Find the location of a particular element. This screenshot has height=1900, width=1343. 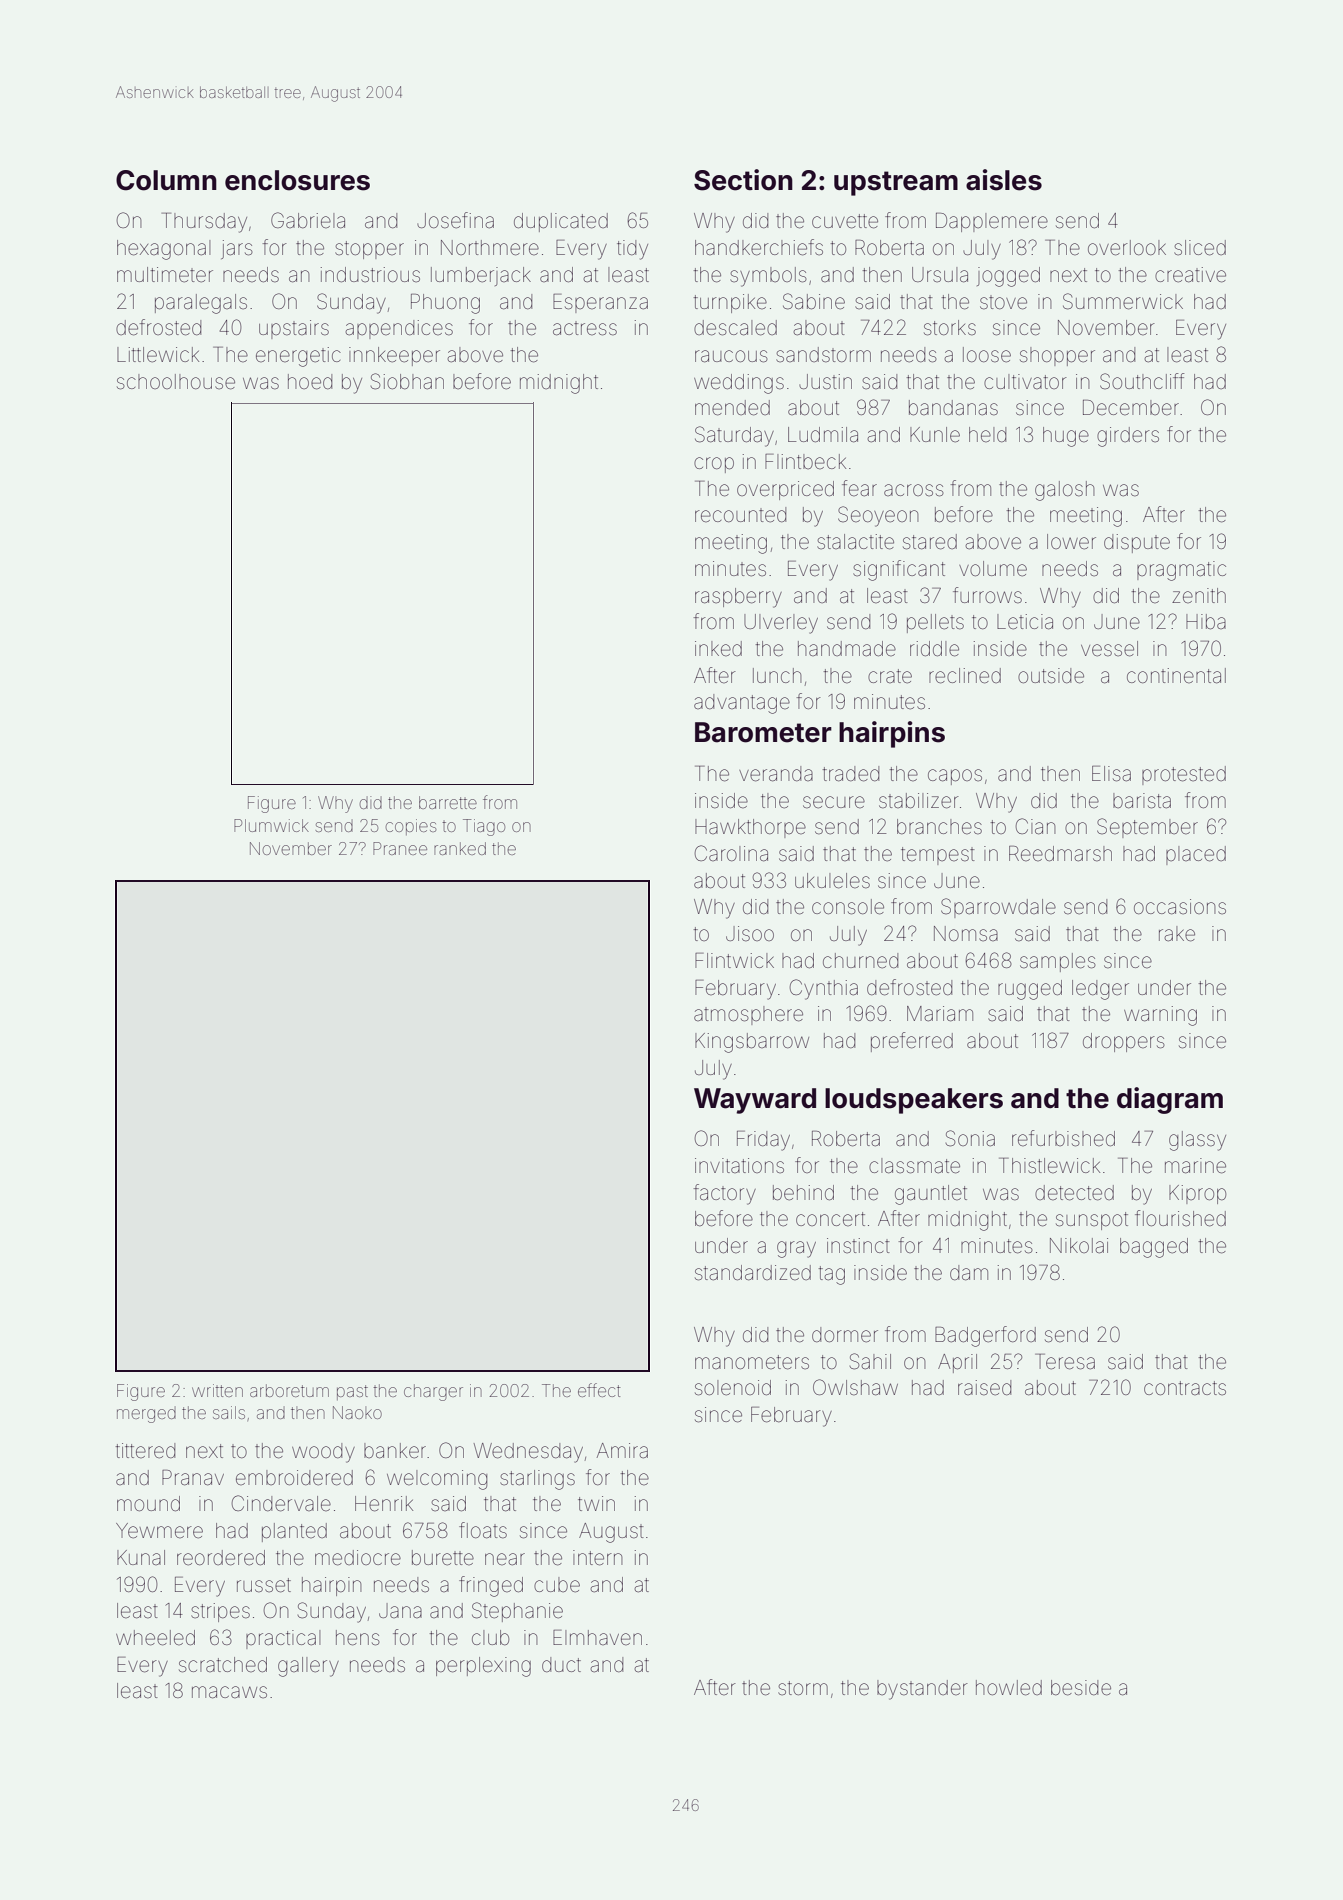

invitations is located at coordinates (739, 1165).
